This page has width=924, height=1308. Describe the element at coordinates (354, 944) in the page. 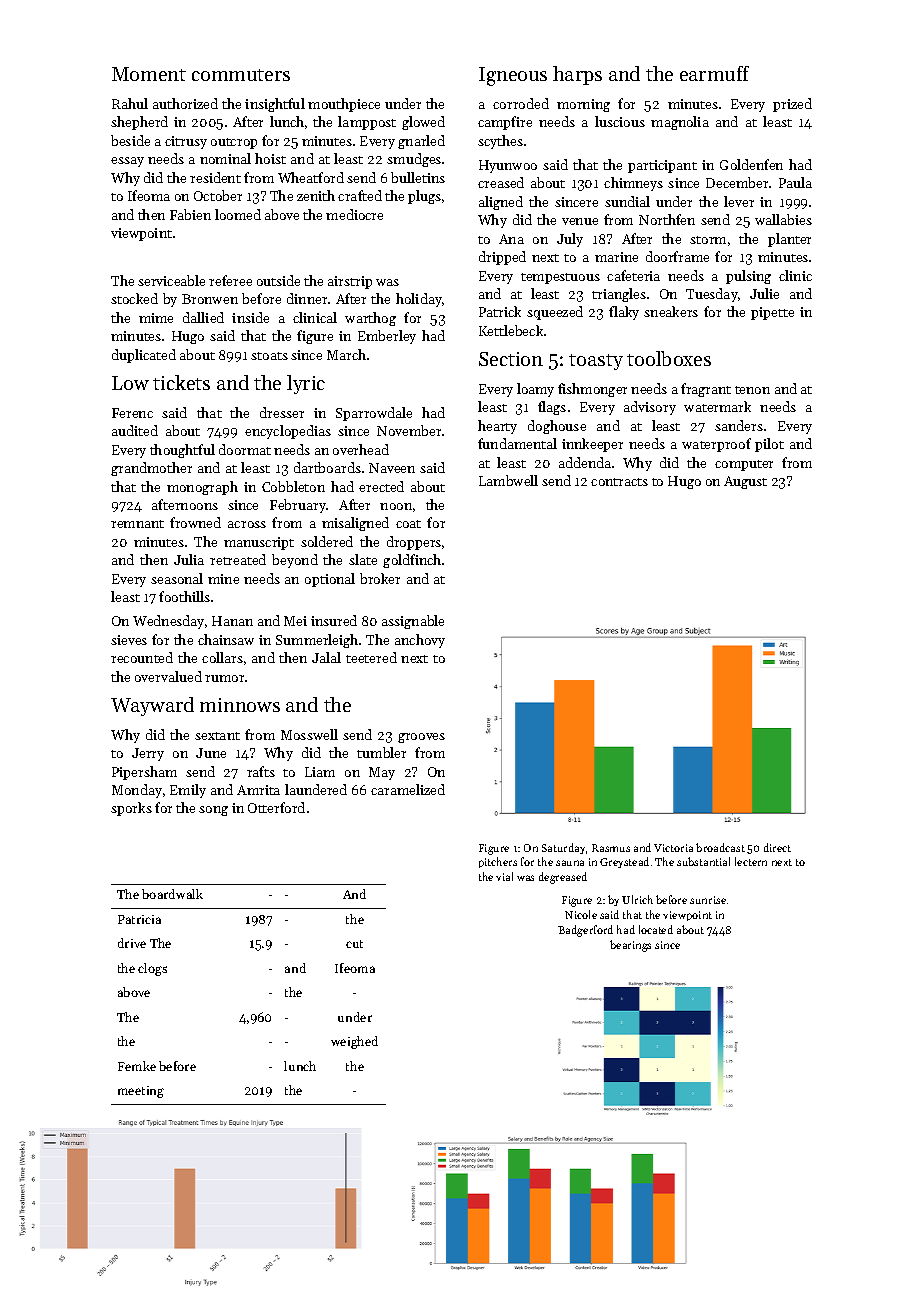

I see `cut` at that location.
